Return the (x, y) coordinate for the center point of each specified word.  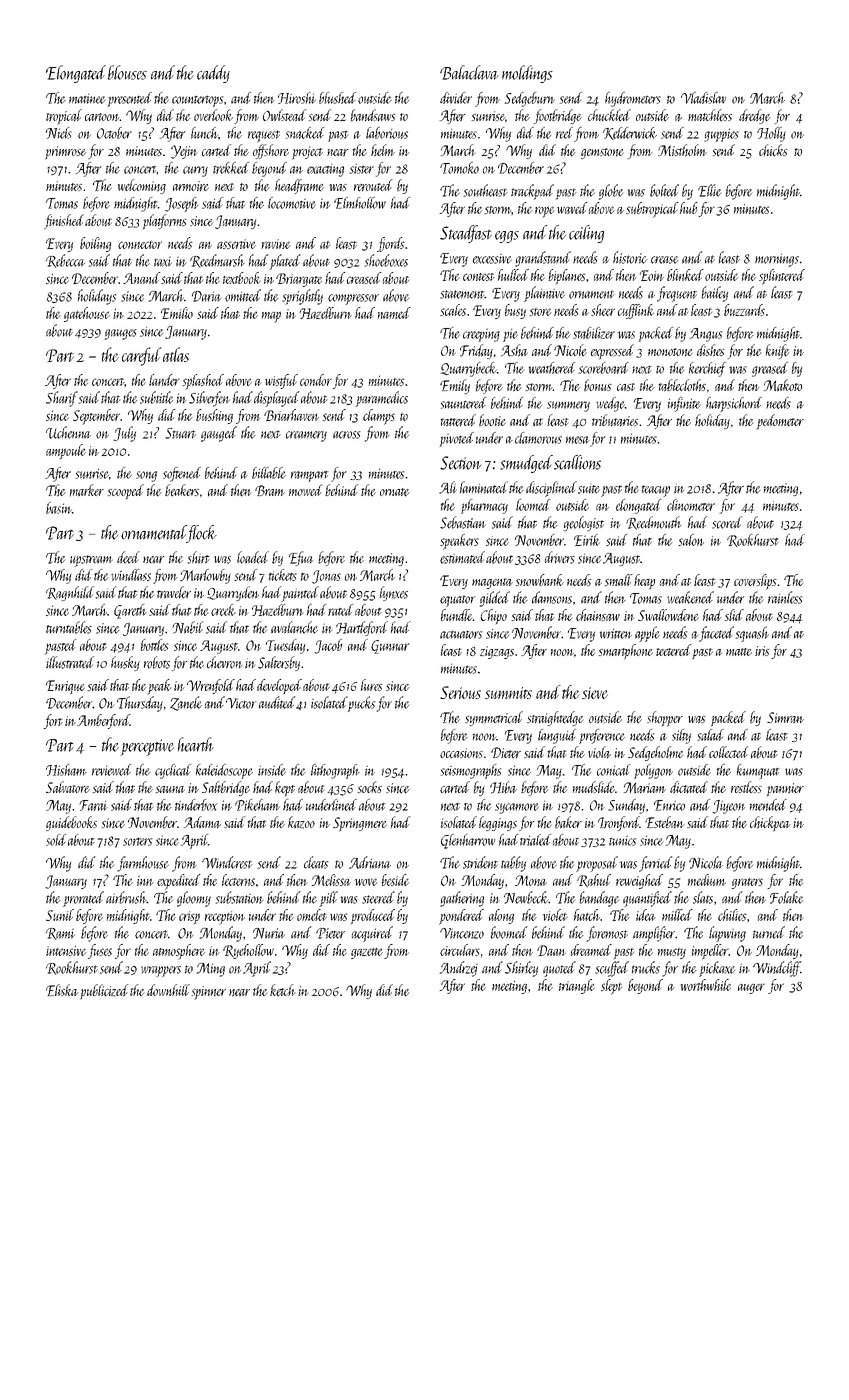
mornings (777, 260)
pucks (361, 704)
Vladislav (703, 98)
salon (691, 540)
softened (182, 474)
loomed (533, 505)
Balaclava (469, 72)
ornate (395, 492)
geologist (584, 523)
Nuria (269, 933)
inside (272, 770)
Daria (206, 296)
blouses (127, 72)
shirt (199, 557)
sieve (595, 693)
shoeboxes (386, 260)
